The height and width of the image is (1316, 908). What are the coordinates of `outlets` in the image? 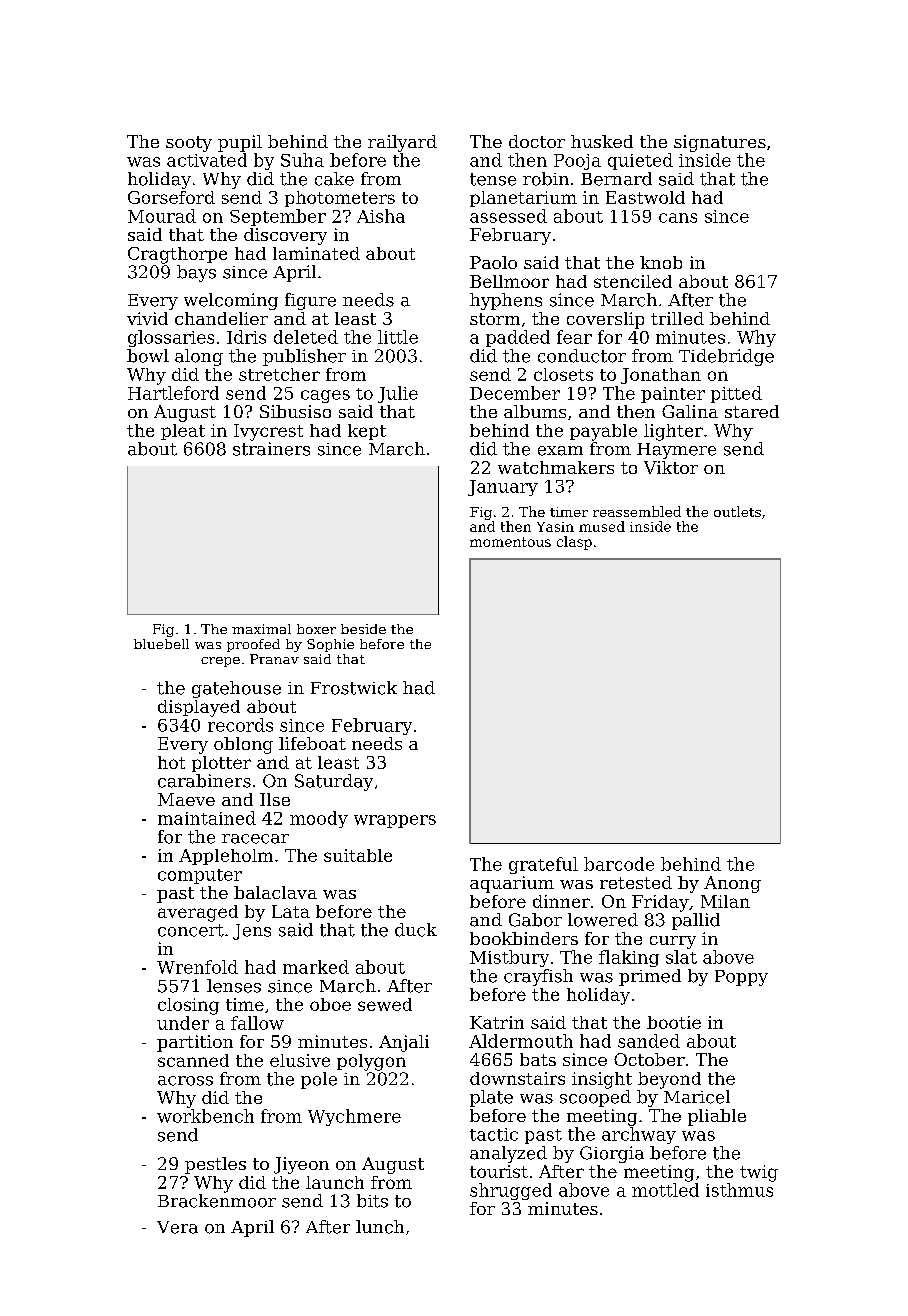 It's located at (737, 511).
